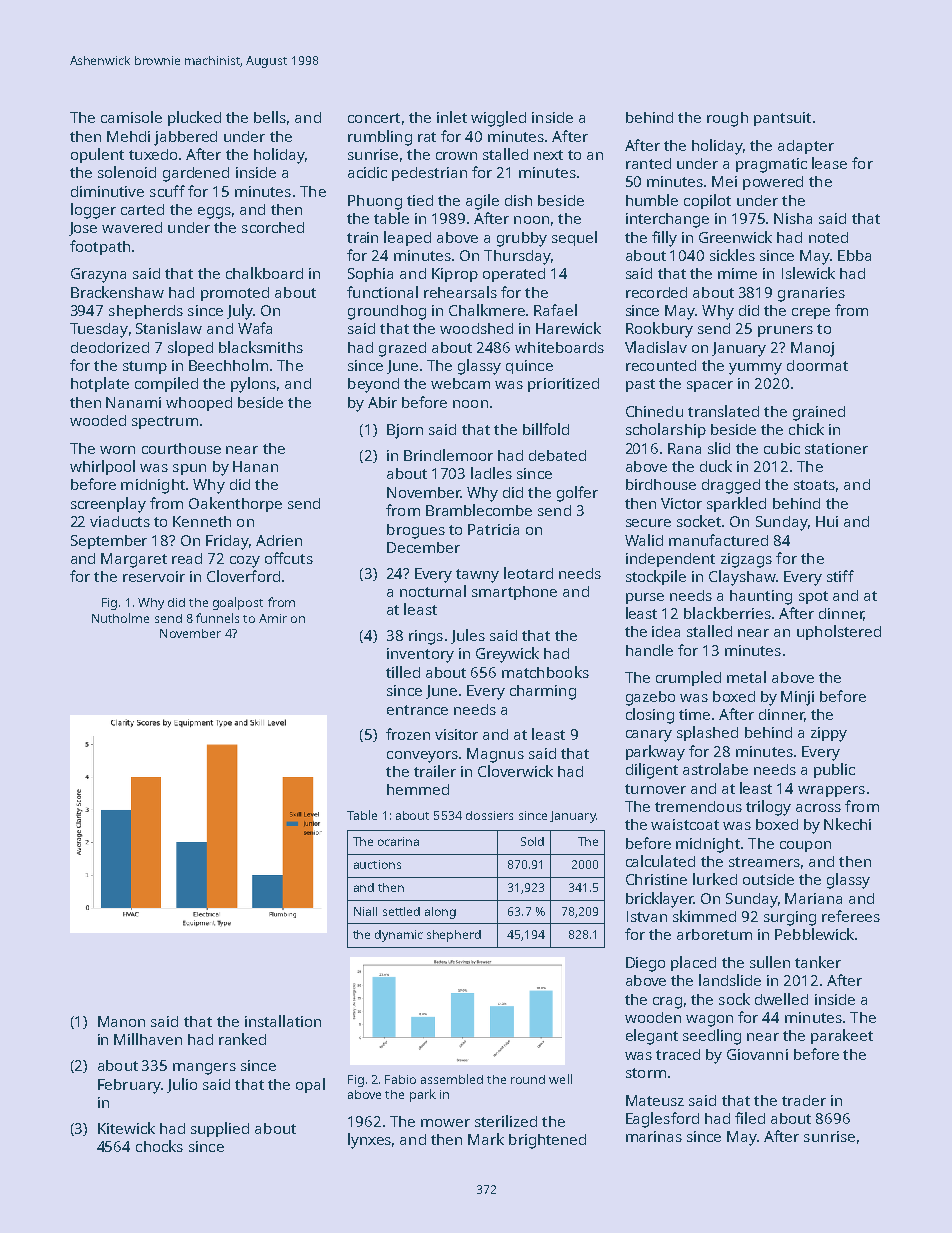 The width and height of the image is (952, 1233). I want to click on Mark, so click(486, 1139).
